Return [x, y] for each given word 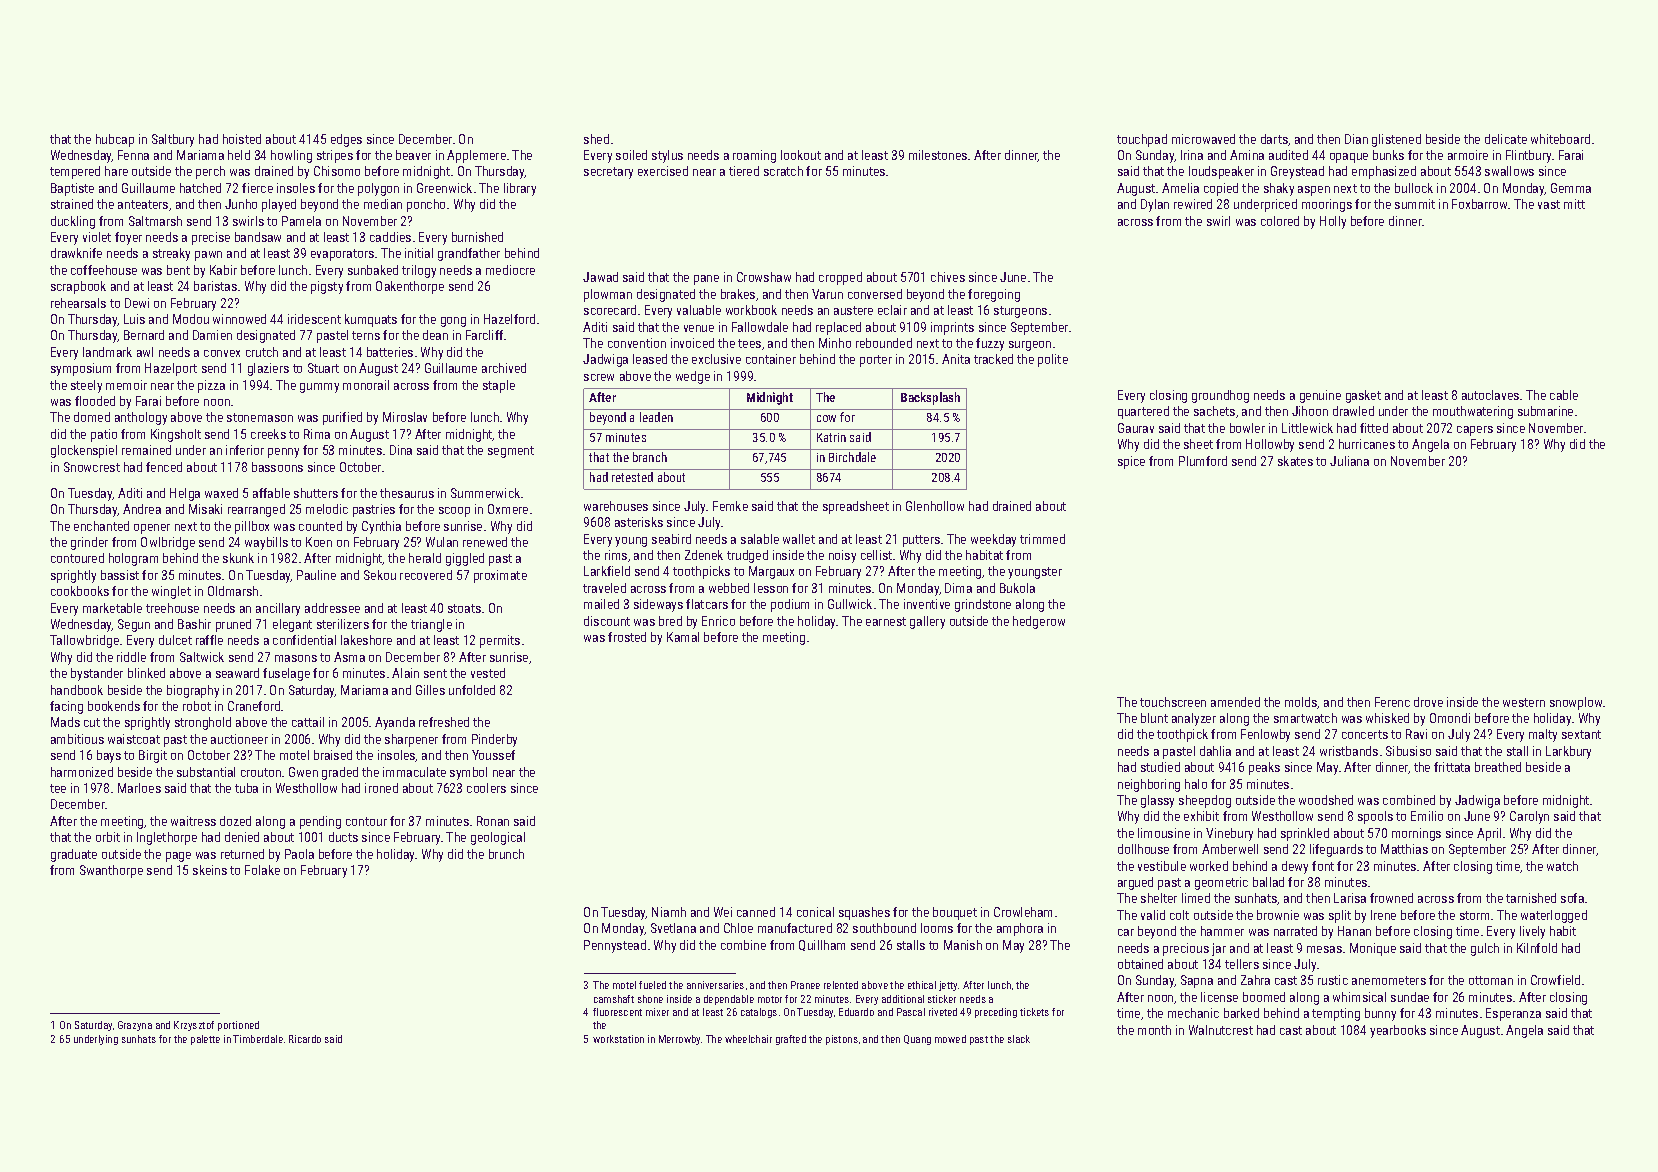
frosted [627, 637]
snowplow [1577, 703]
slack [1019, 1039]
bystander [97, 674]
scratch [783, 171]
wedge [693, 377]
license [1219, 997]
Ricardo [305, 1039]
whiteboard [1560, 139]
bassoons [277, 467]
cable [1564, 395]
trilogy [419, 271]
